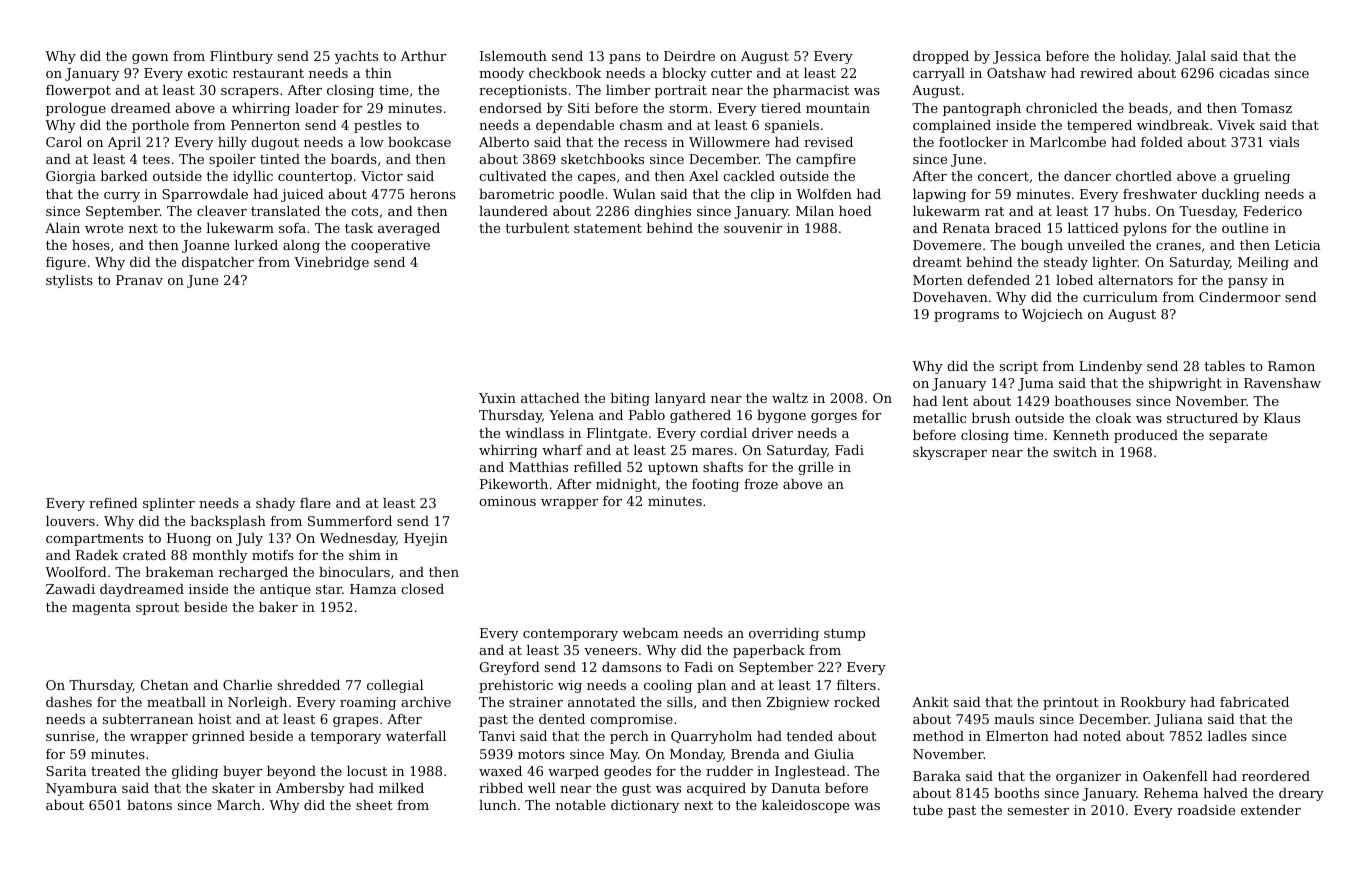  Describe the element at coordinates (645, 806) in the page. I see `dictionary` at that location.
